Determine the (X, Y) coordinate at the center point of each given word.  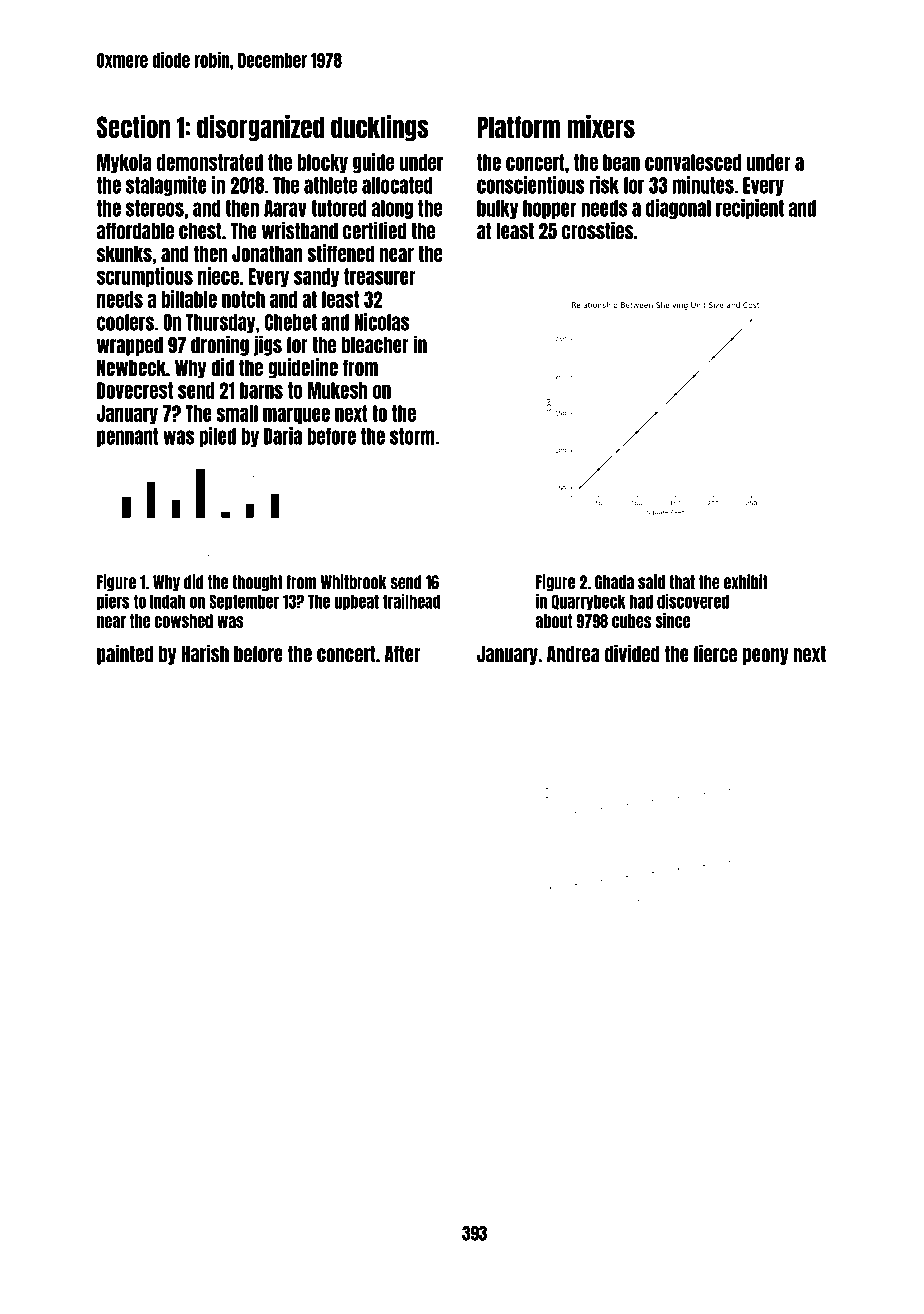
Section (133, 126)
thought (257, 583)
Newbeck (131, 367)
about (554, 621)
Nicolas (381, 322)
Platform (518, 127)
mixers (601, 126)
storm (412, 436)
